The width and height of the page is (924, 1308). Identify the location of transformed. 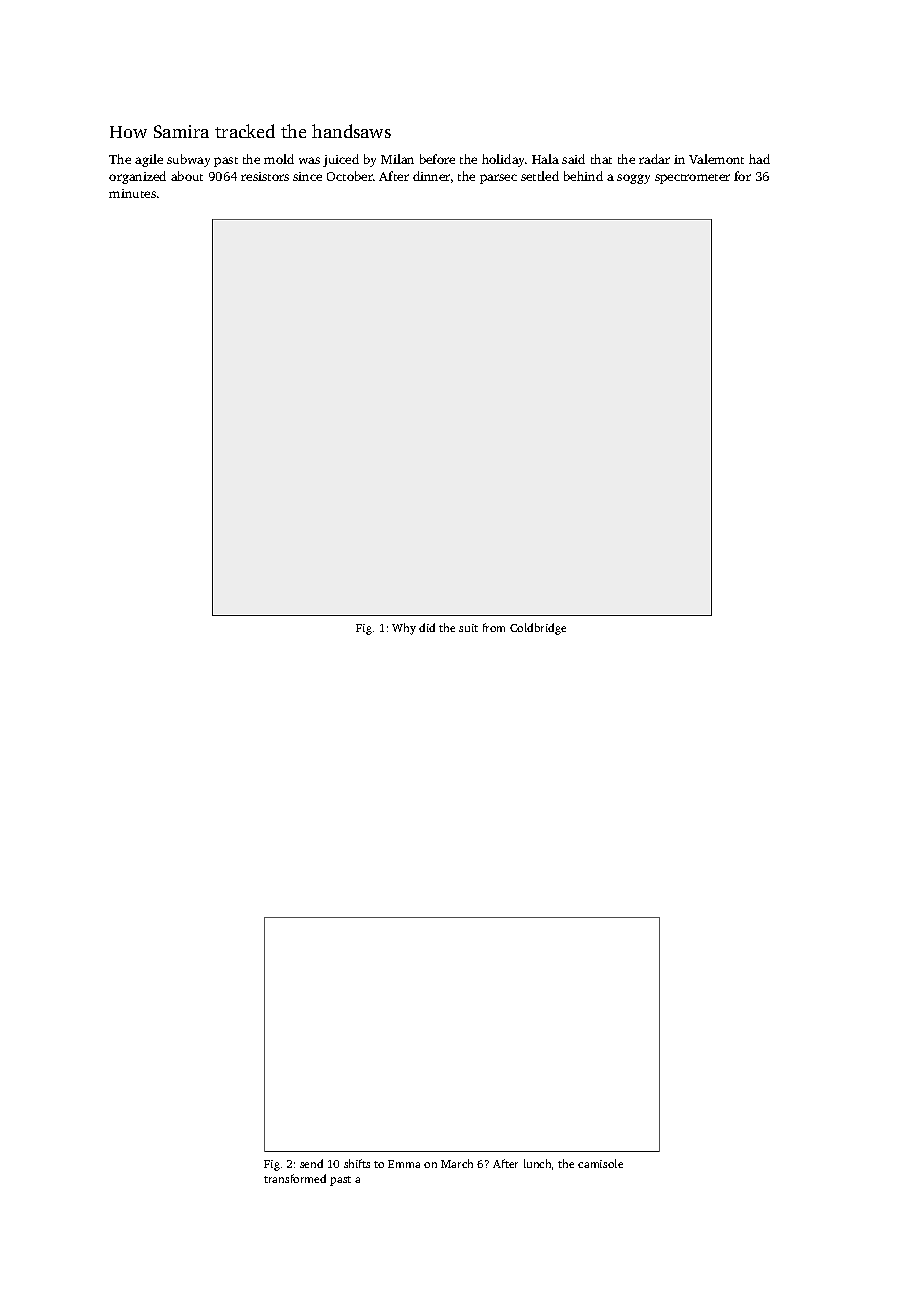
(295, 1178).
